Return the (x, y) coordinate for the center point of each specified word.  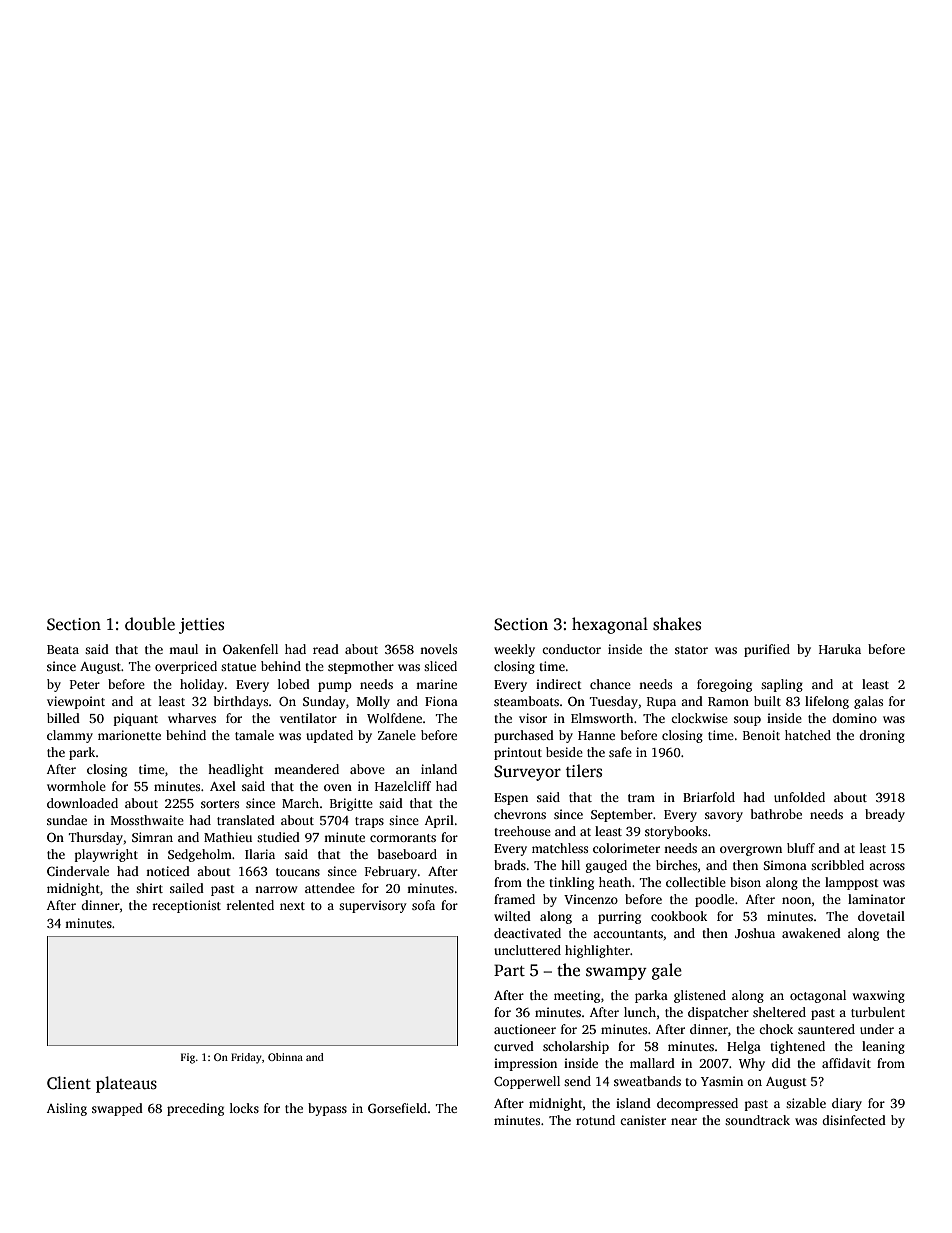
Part (509, 970)
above (367, 769)
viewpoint (76, 702)
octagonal (818, 996)
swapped (117, 1109)
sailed (187, 888)
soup (747, 721)
